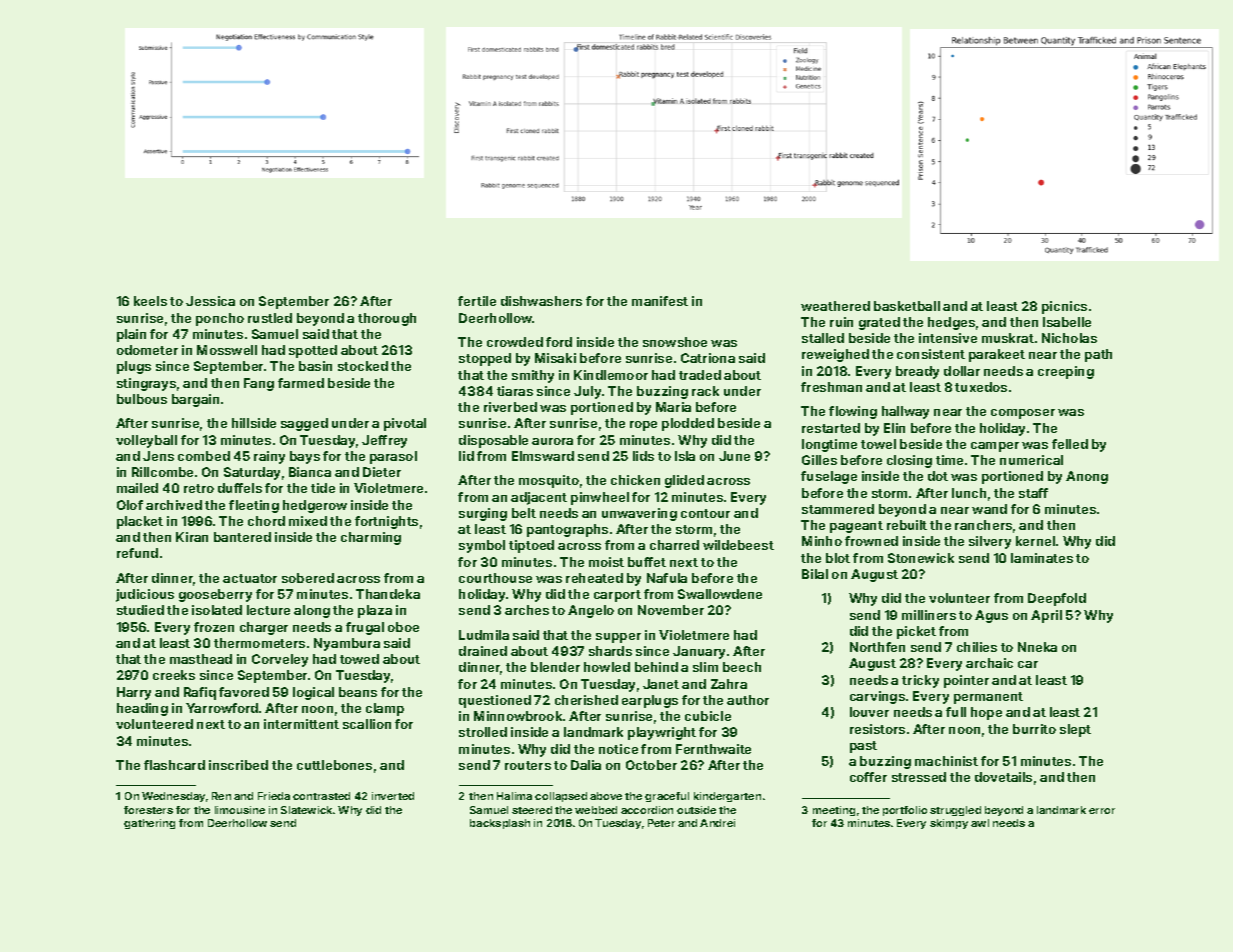  Describe the element at coordinates (200, 693) in the document. I see `Rafiq` at that location.
